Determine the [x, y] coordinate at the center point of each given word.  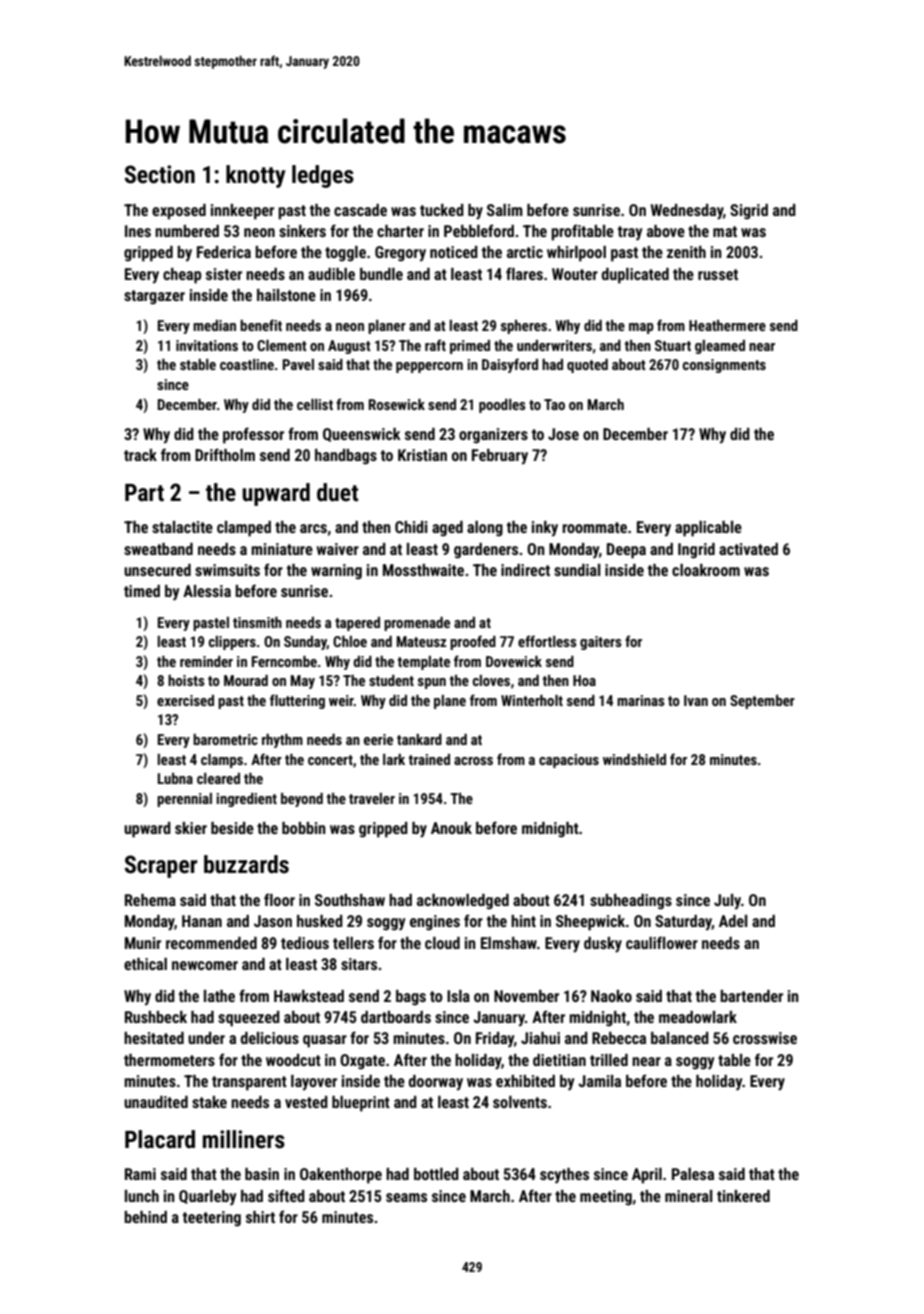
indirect [525, 570]
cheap [182, 276]
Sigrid [749, 212]
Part [144, 493]
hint [523, 921]
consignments [724, 366]
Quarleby [207, 1198]
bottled [436, 1174]
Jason [273, 921]
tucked [442, 210]
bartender [751, 996]
